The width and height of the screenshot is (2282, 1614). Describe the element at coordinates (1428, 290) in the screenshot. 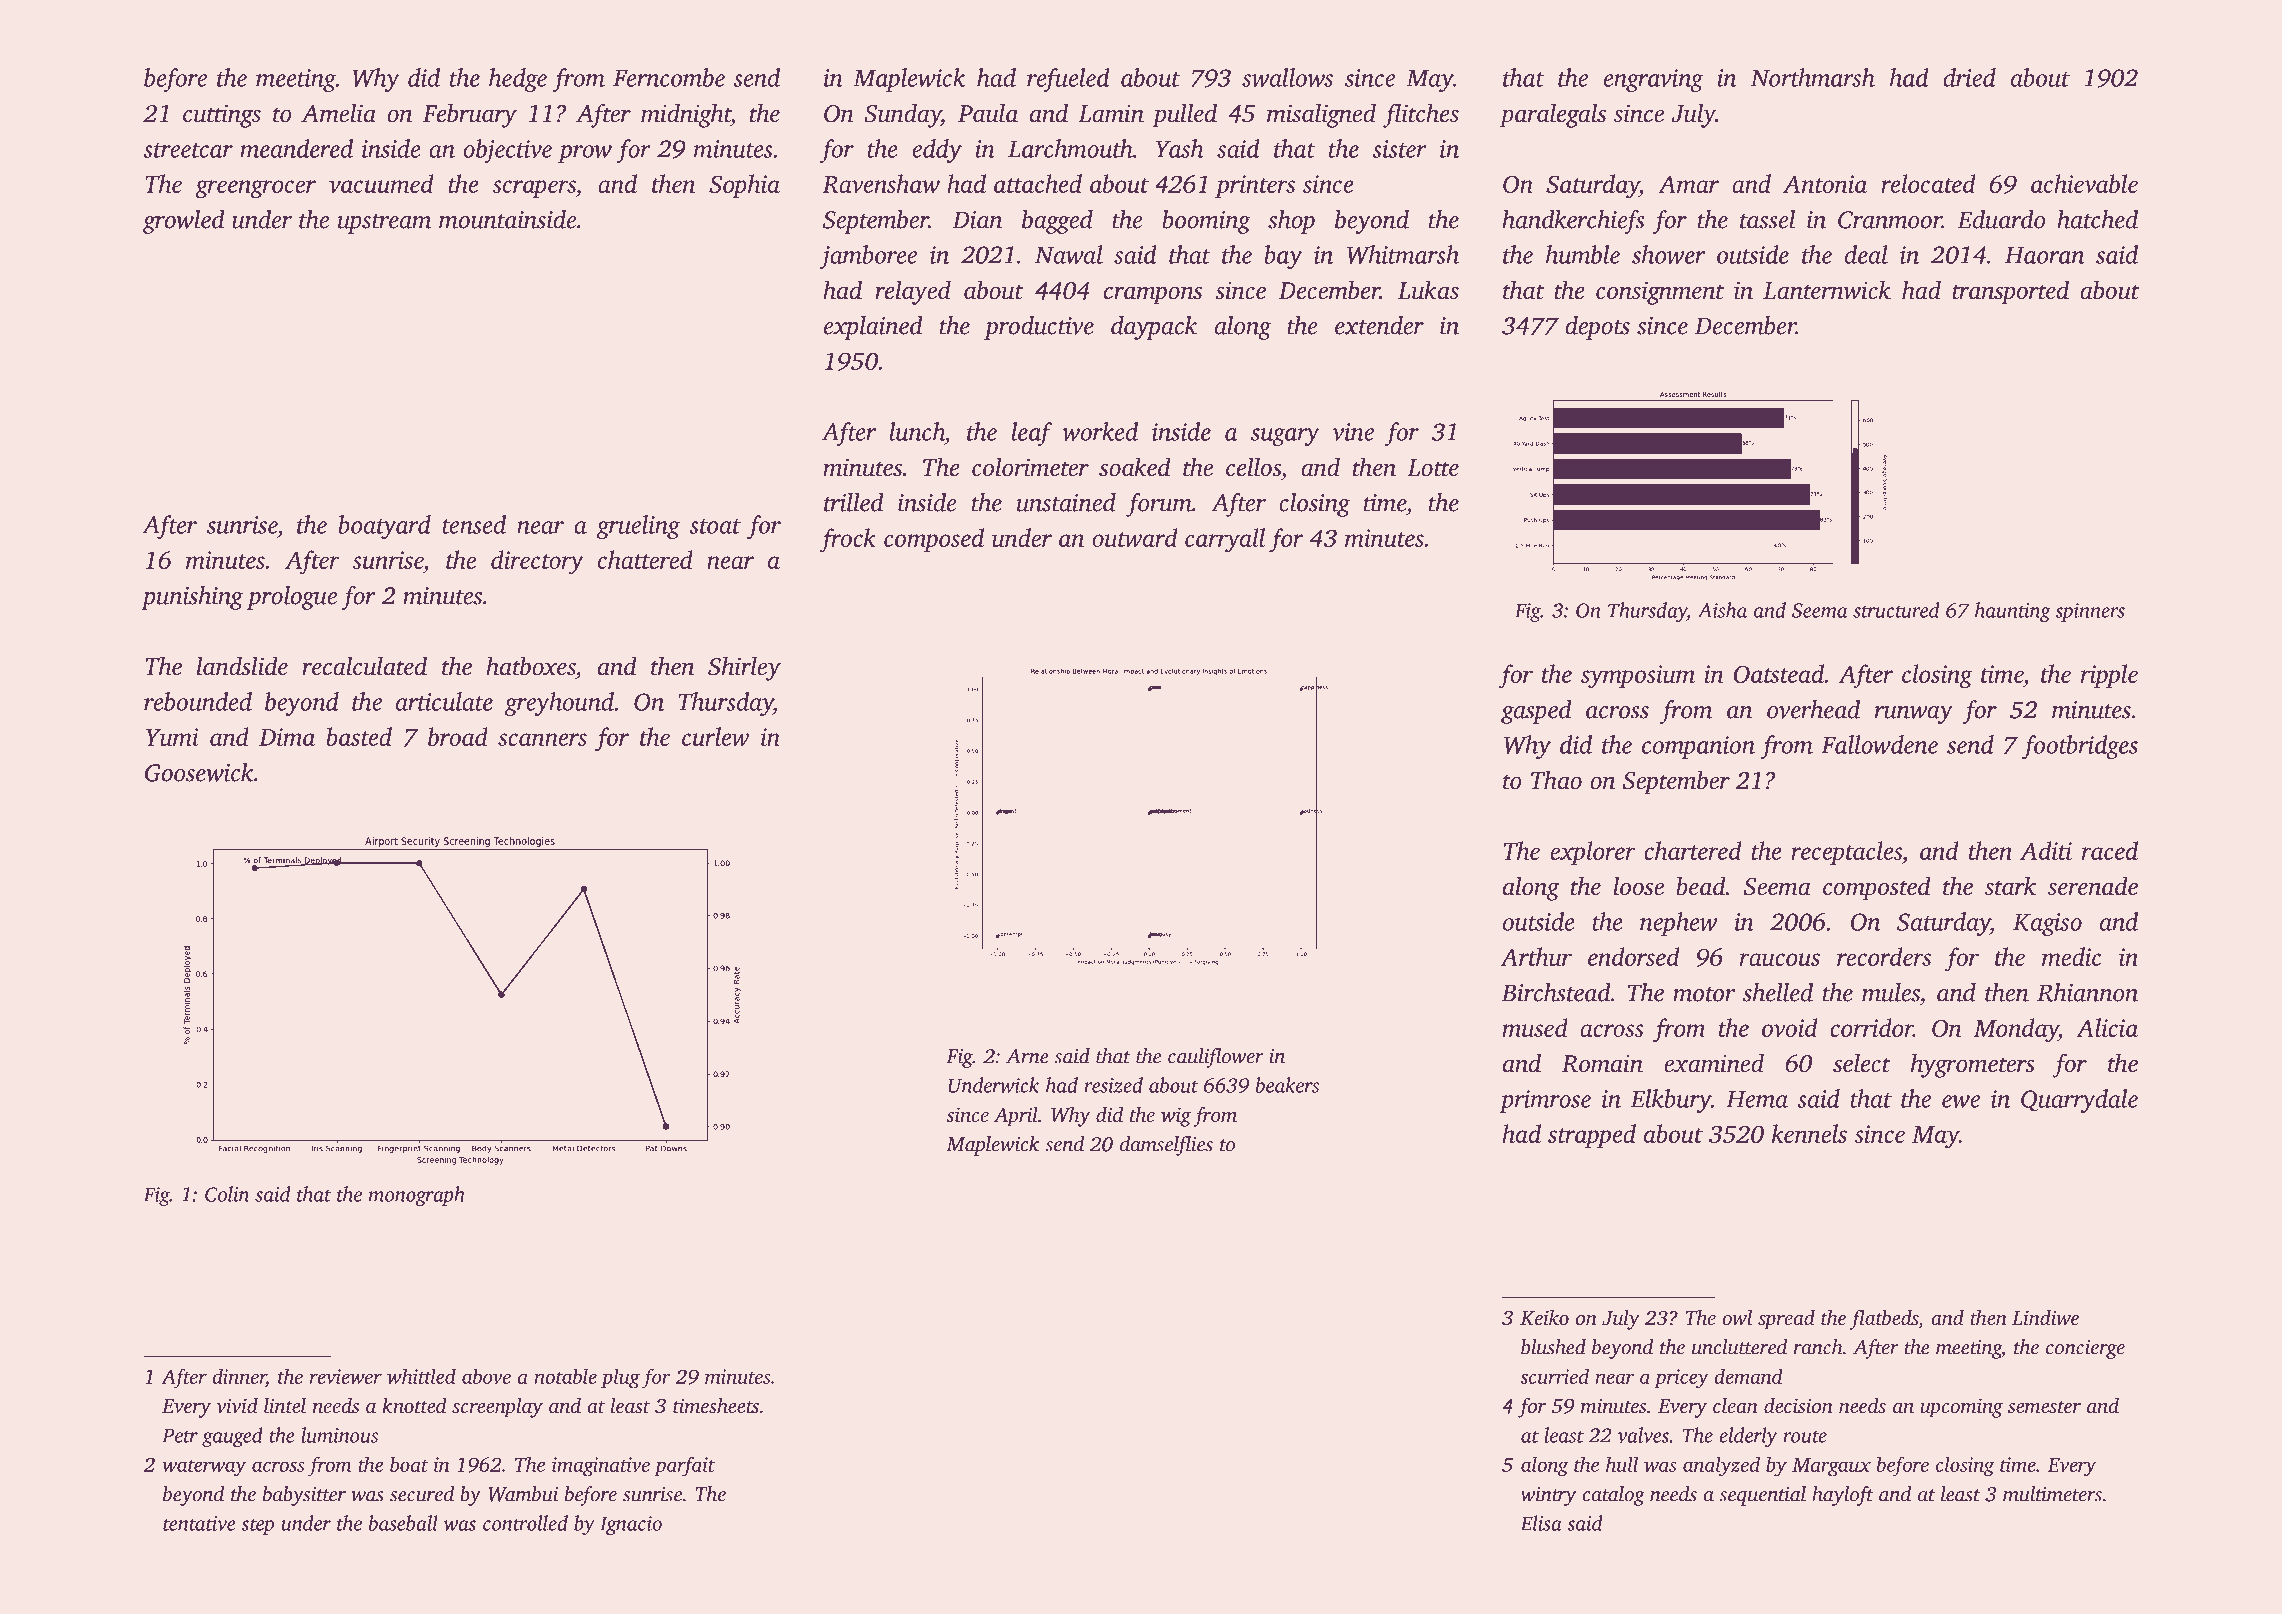

I see `Lukas` at that location.
